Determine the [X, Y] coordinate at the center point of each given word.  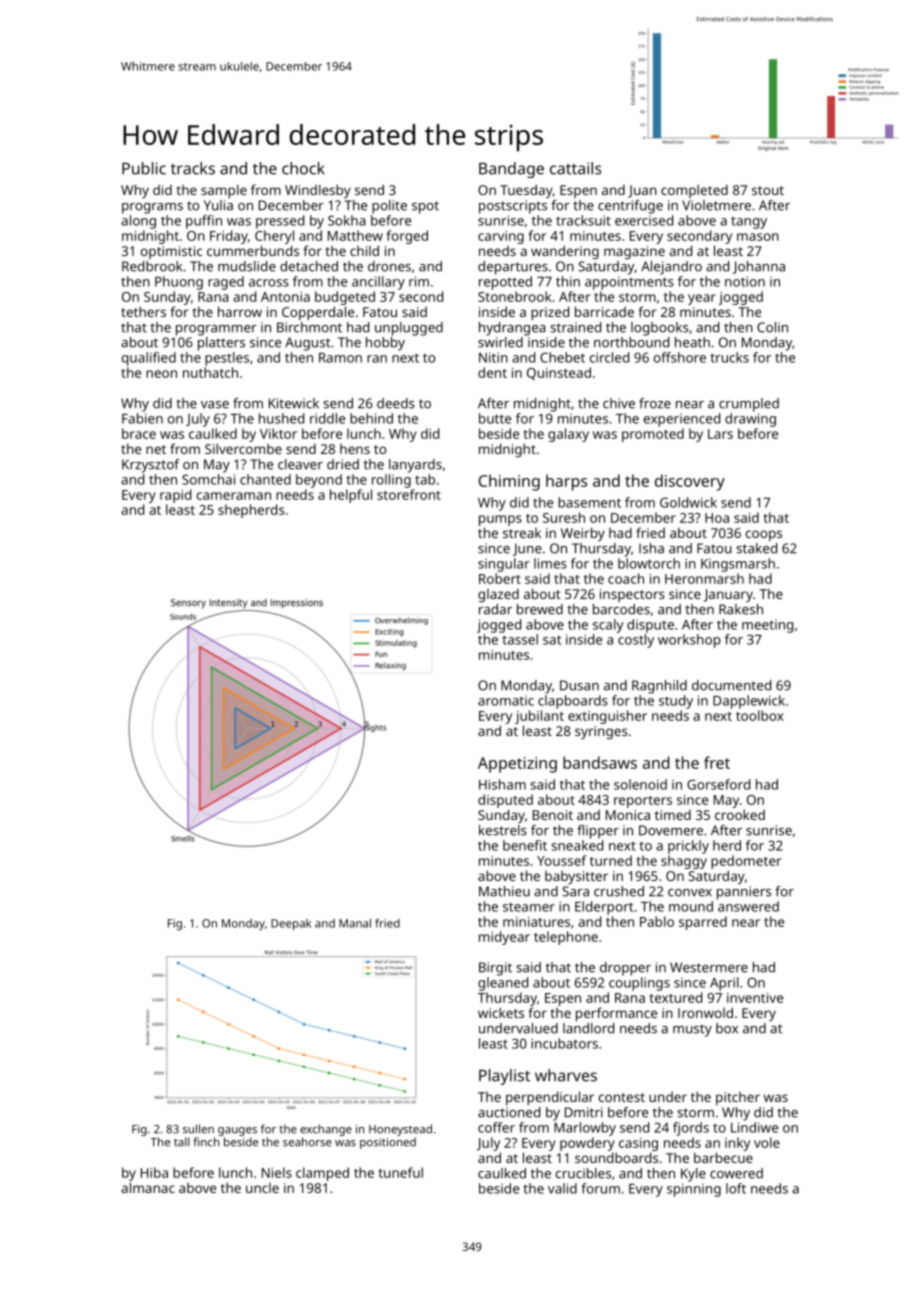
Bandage [511, 170]
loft [736, 1188]
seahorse [307, 1142]
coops [764, 535]
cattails [575, 168]
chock [303, 168]
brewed [540, 609]
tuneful [401, 1172]
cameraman [234, 496]
